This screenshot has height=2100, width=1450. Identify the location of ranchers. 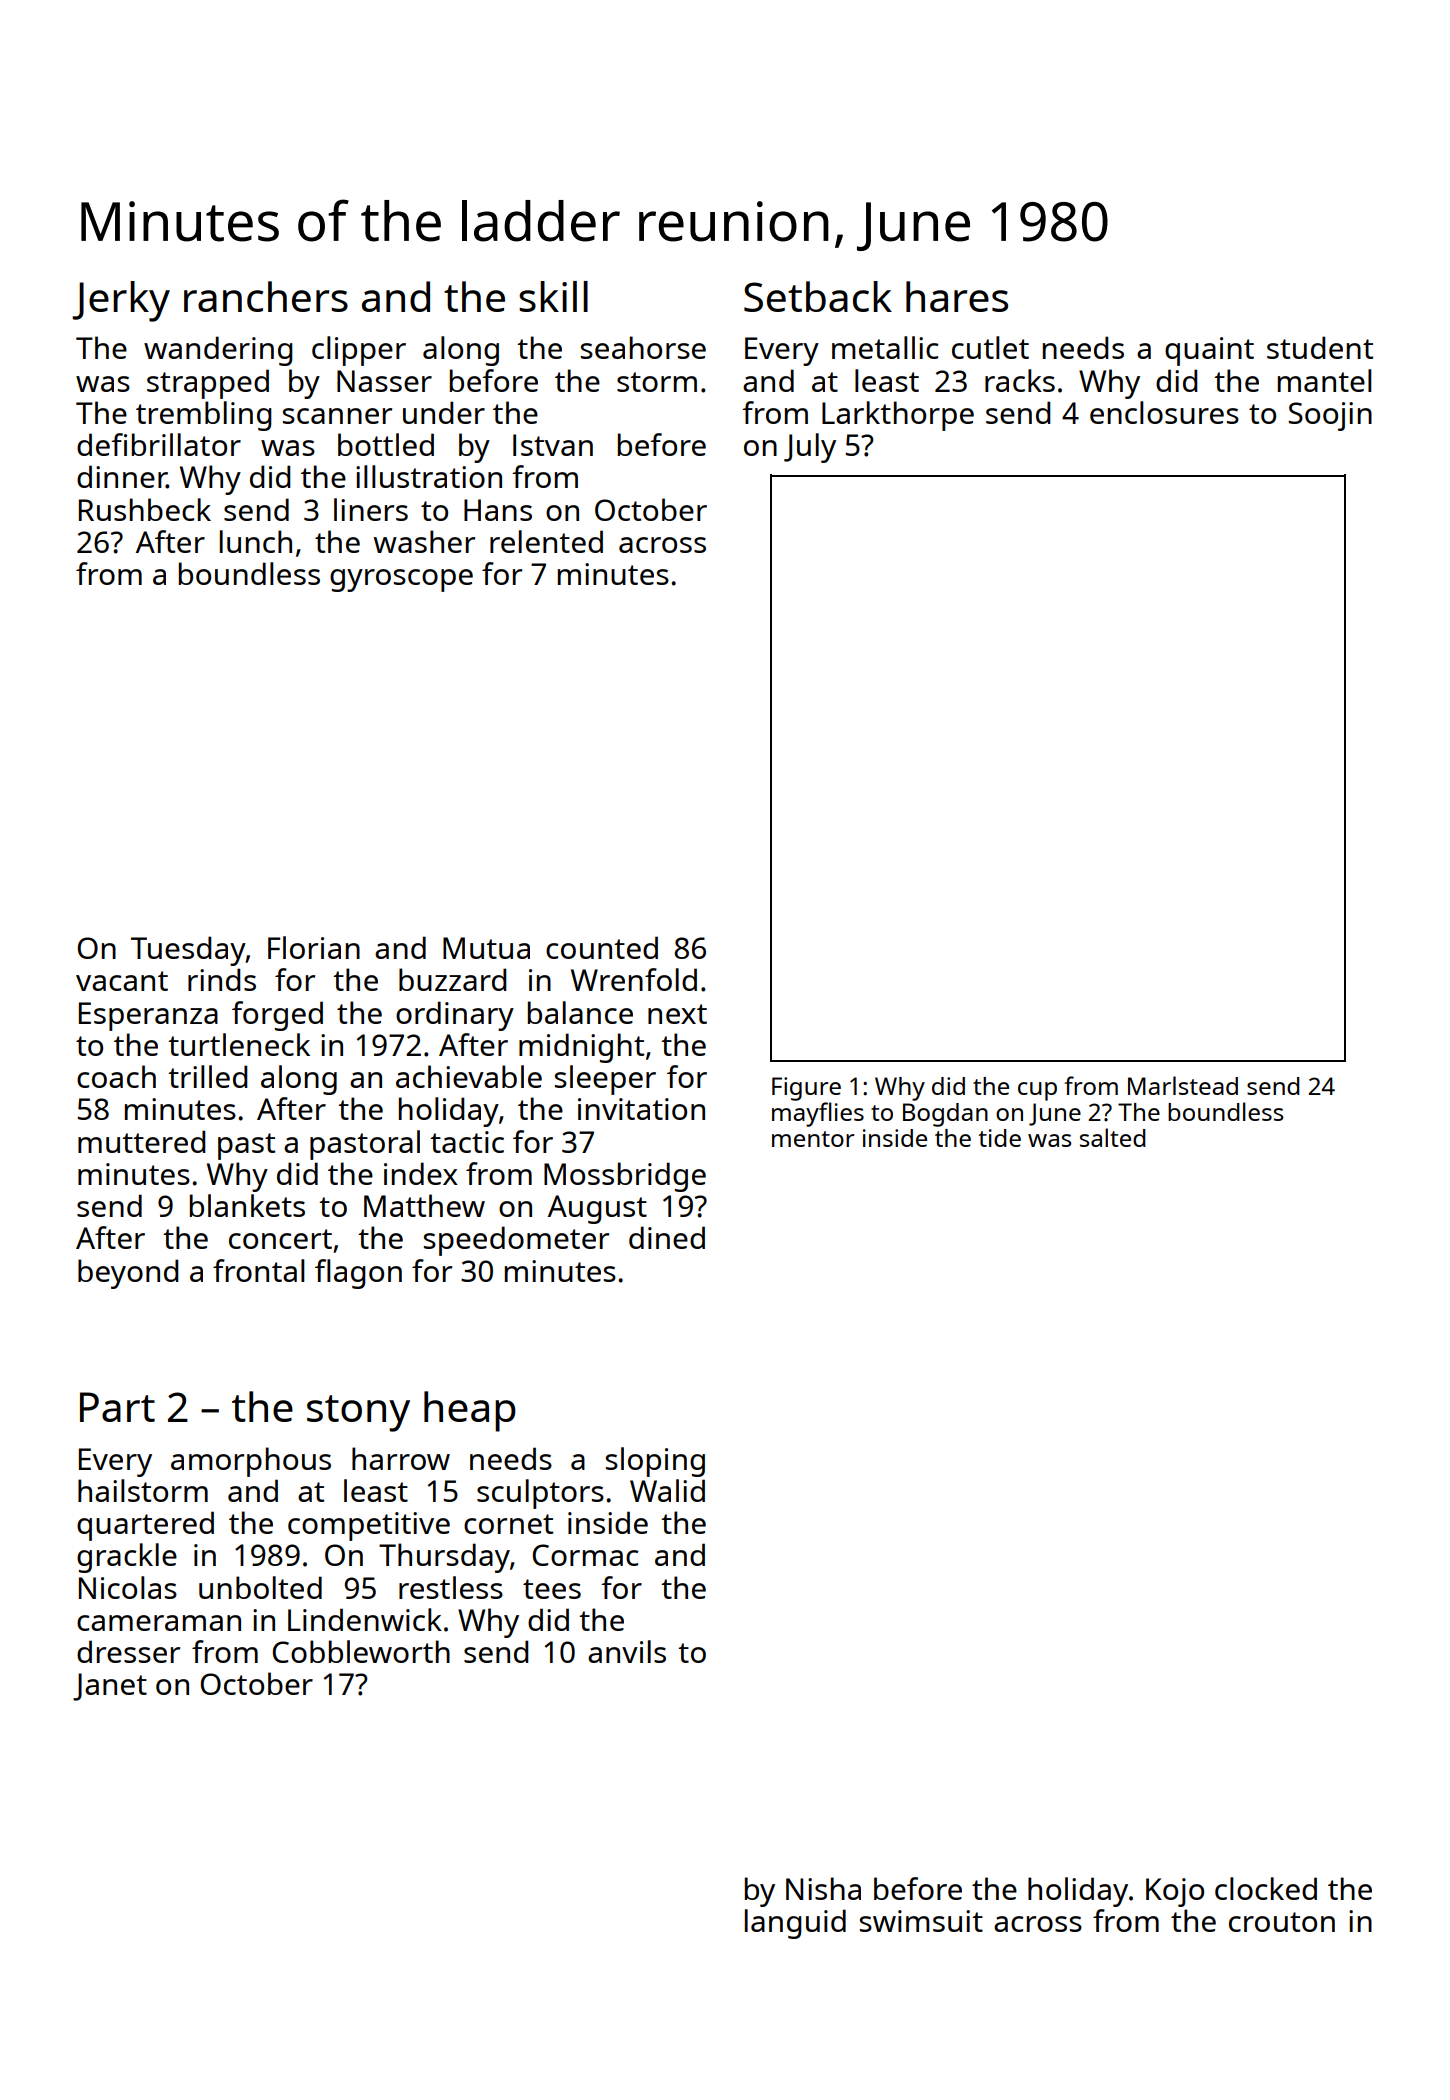
(266, 296).
